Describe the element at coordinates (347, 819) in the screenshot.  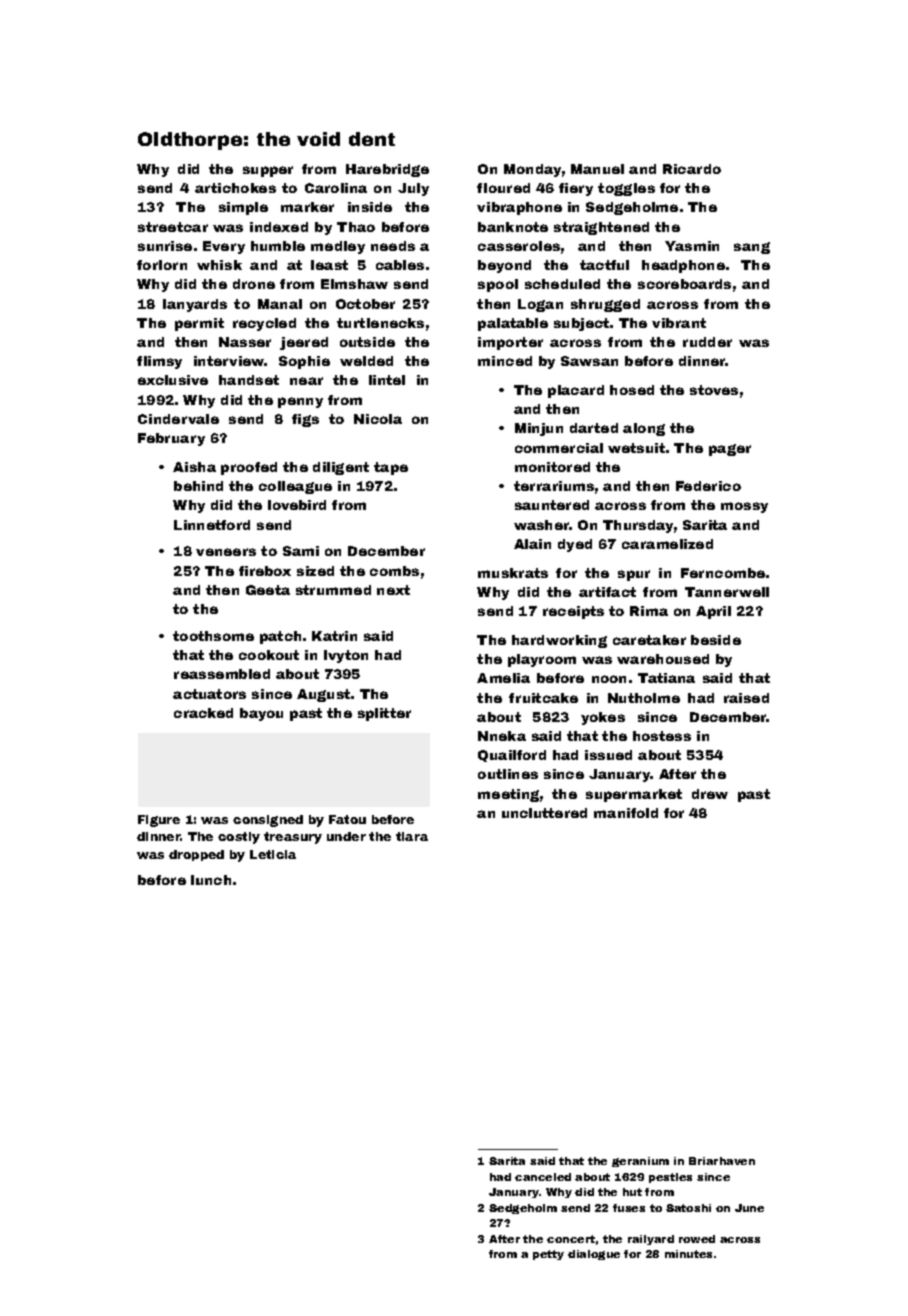
I see `Fatou` at that location.
